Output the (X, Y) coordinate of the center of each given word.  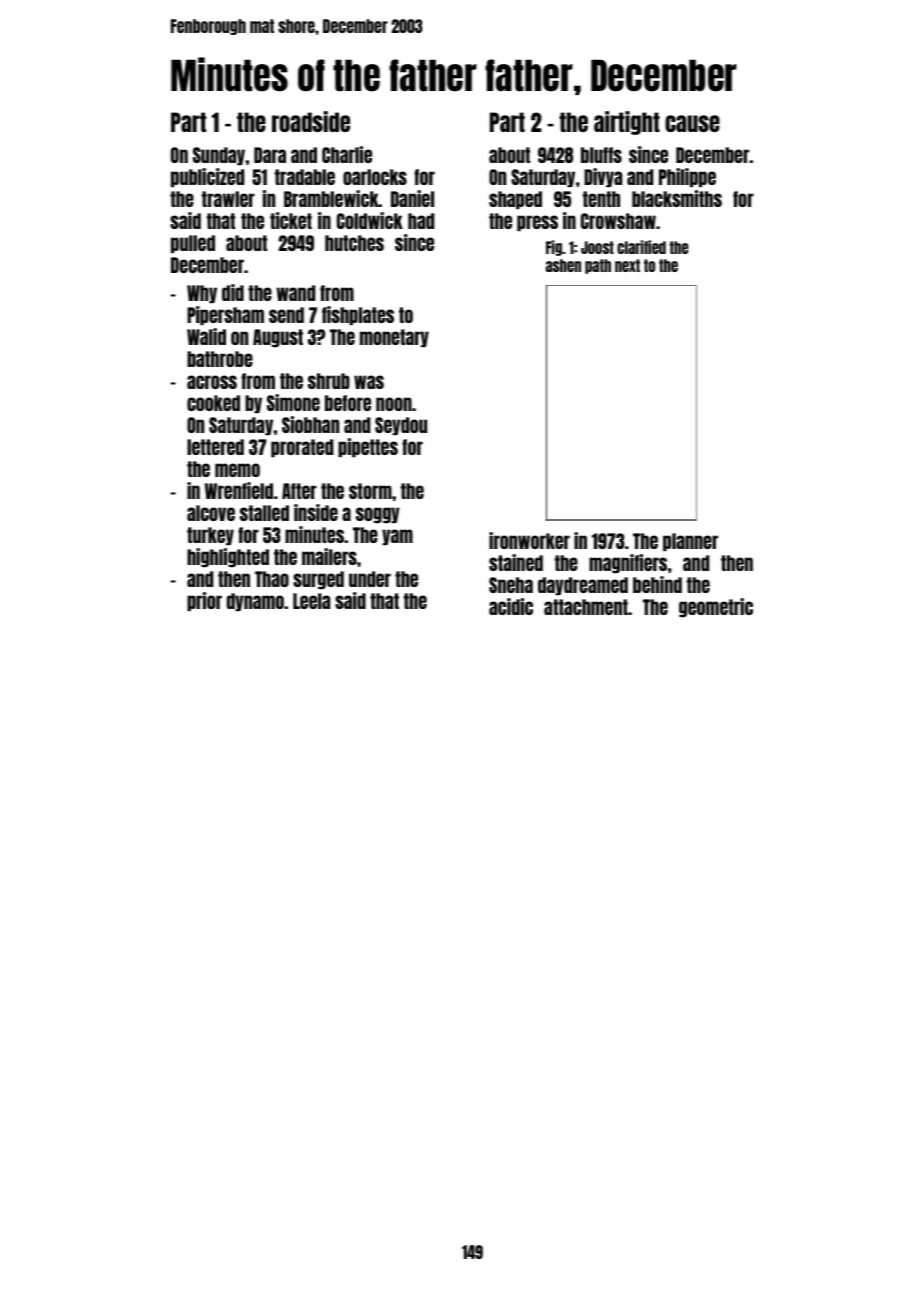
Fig (554, 248)
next (627, 265)
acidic (511, 606)
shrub (329, 381)
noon (394, 404)
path (598, 266)
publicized (207, 177)
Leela (311, 601)
